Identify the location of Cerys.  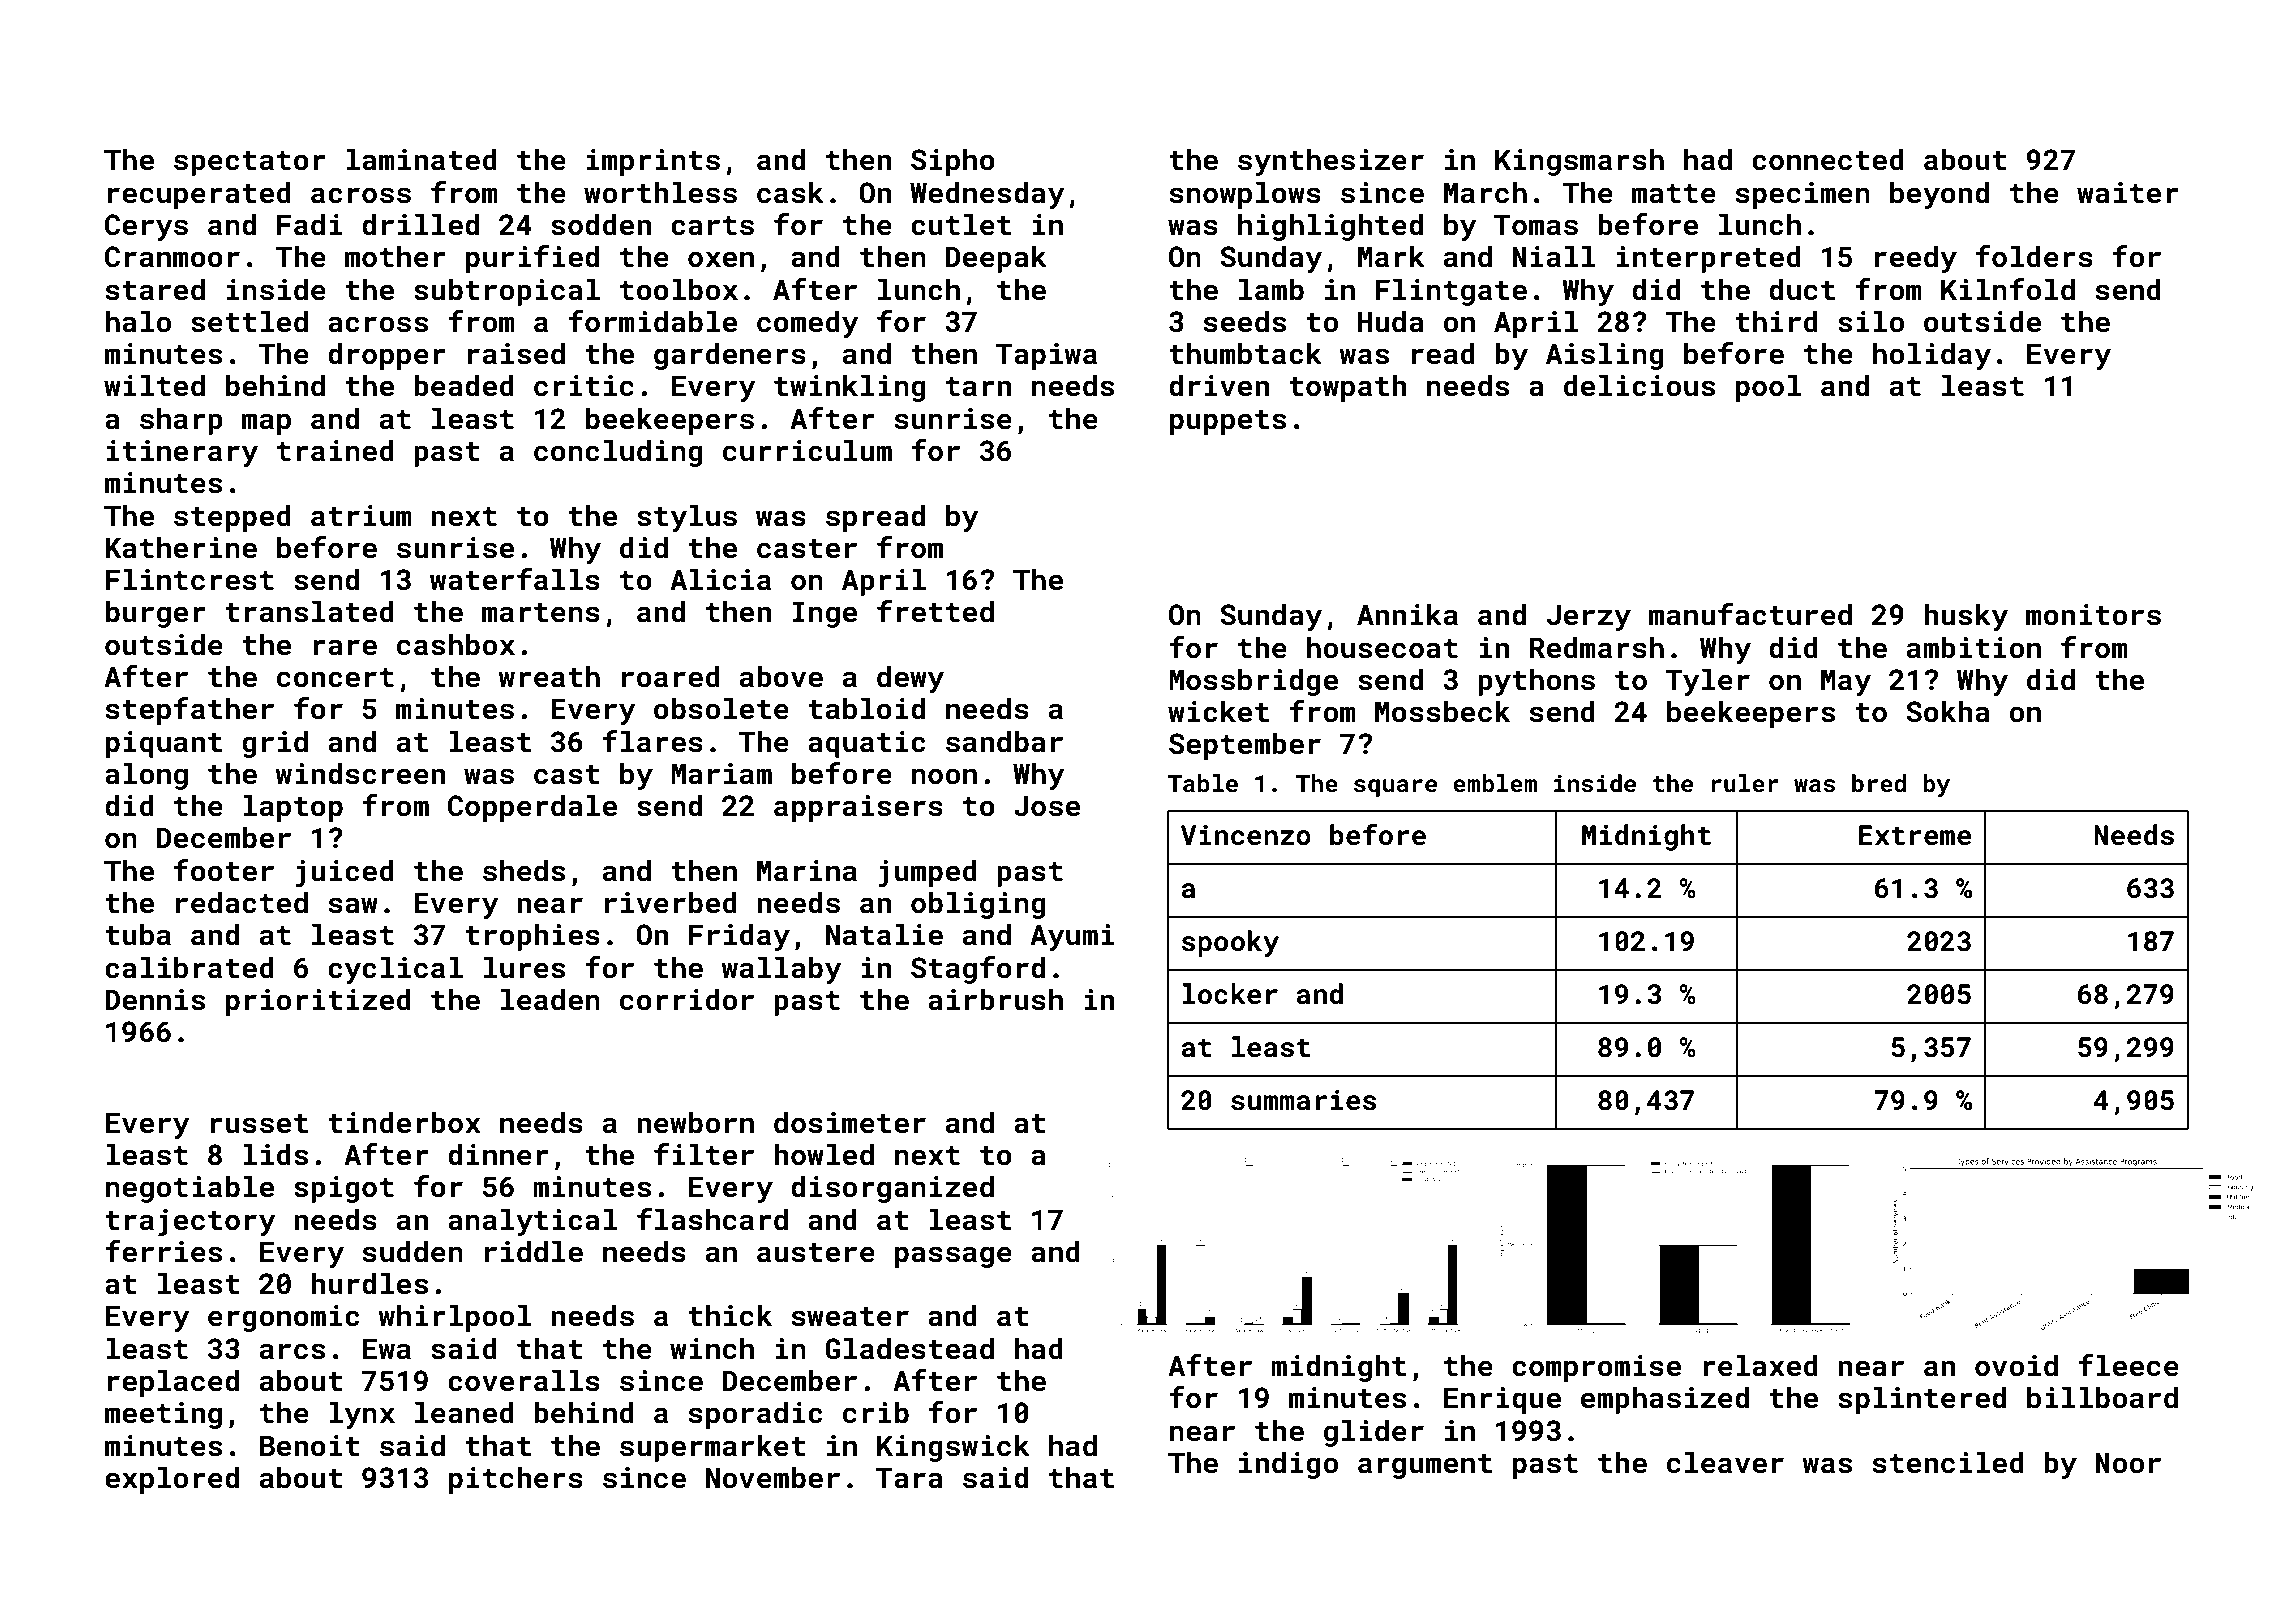
(146, 227).
